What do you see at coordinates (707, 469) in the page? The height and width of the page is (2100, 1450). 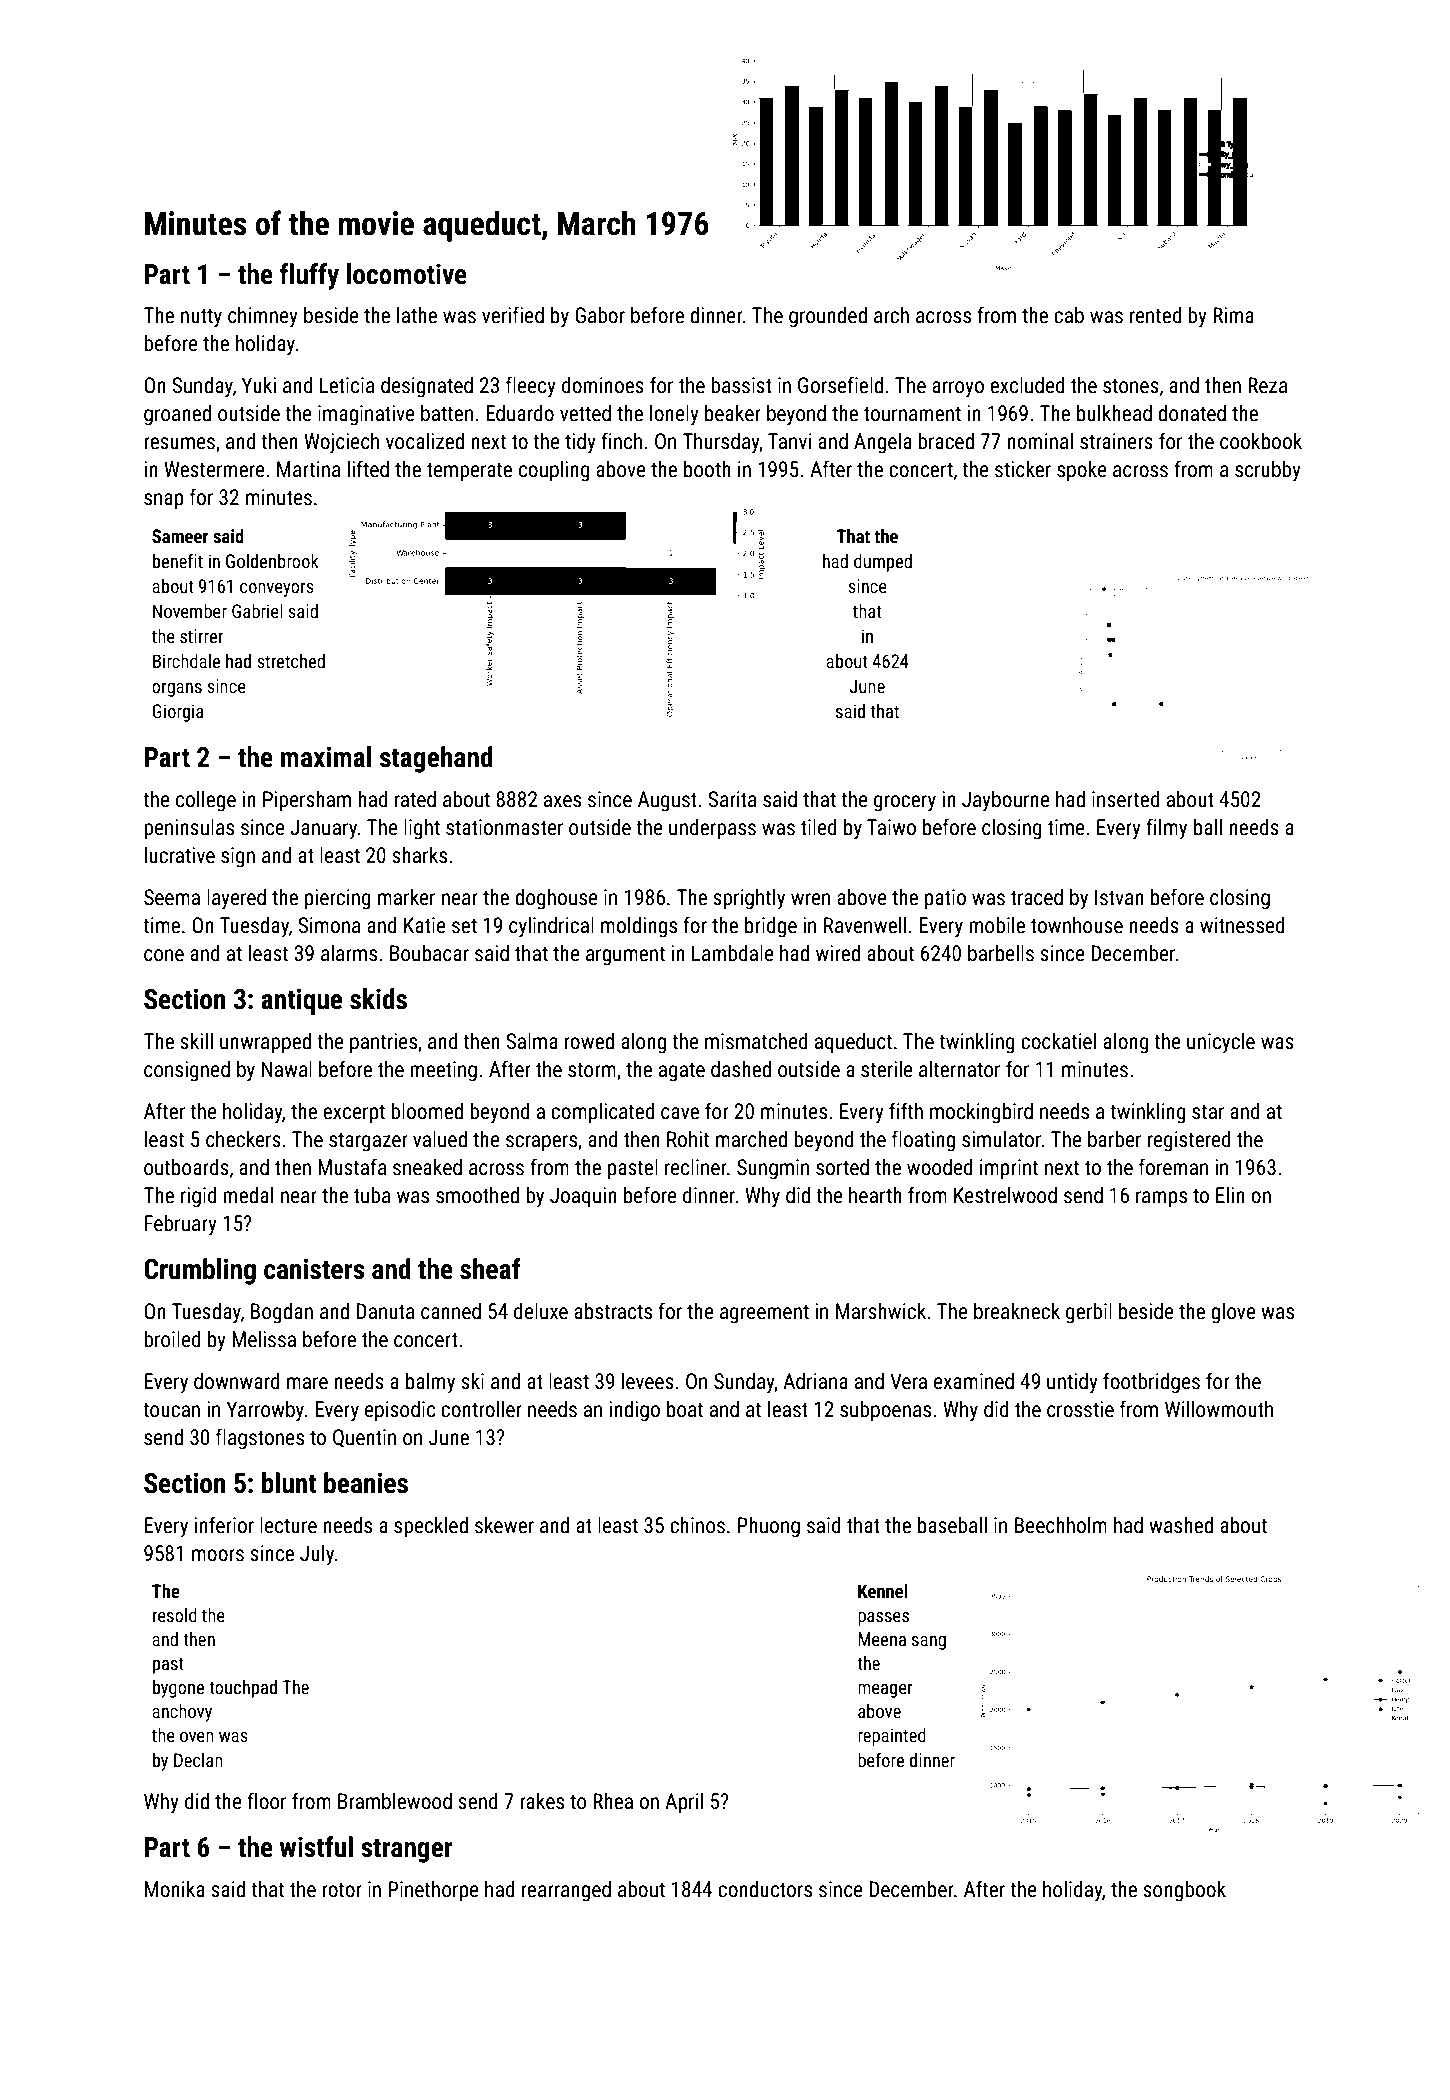 I see `booth` at bounding box center [707, 469].
